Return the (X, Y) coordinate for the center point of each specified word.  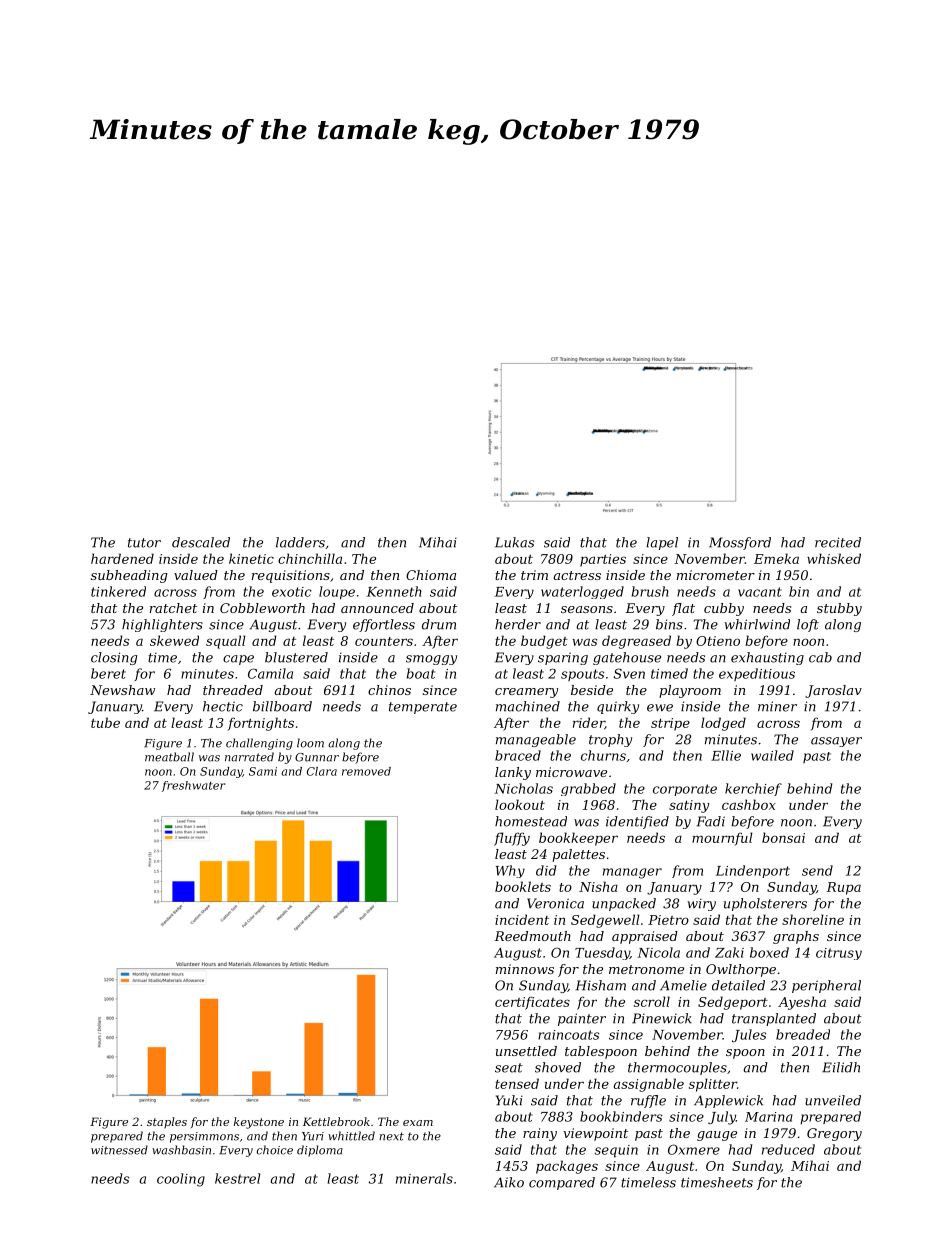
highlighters (162, 625)
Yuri (313, 1136)
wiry (701, 904)
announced (377, 608)
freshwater (194, 786)
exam (418, 1123)
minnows (525, 969)
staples (167, 1122)
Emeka (776, 558)
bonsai (783, 837)
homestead (531, 821)
